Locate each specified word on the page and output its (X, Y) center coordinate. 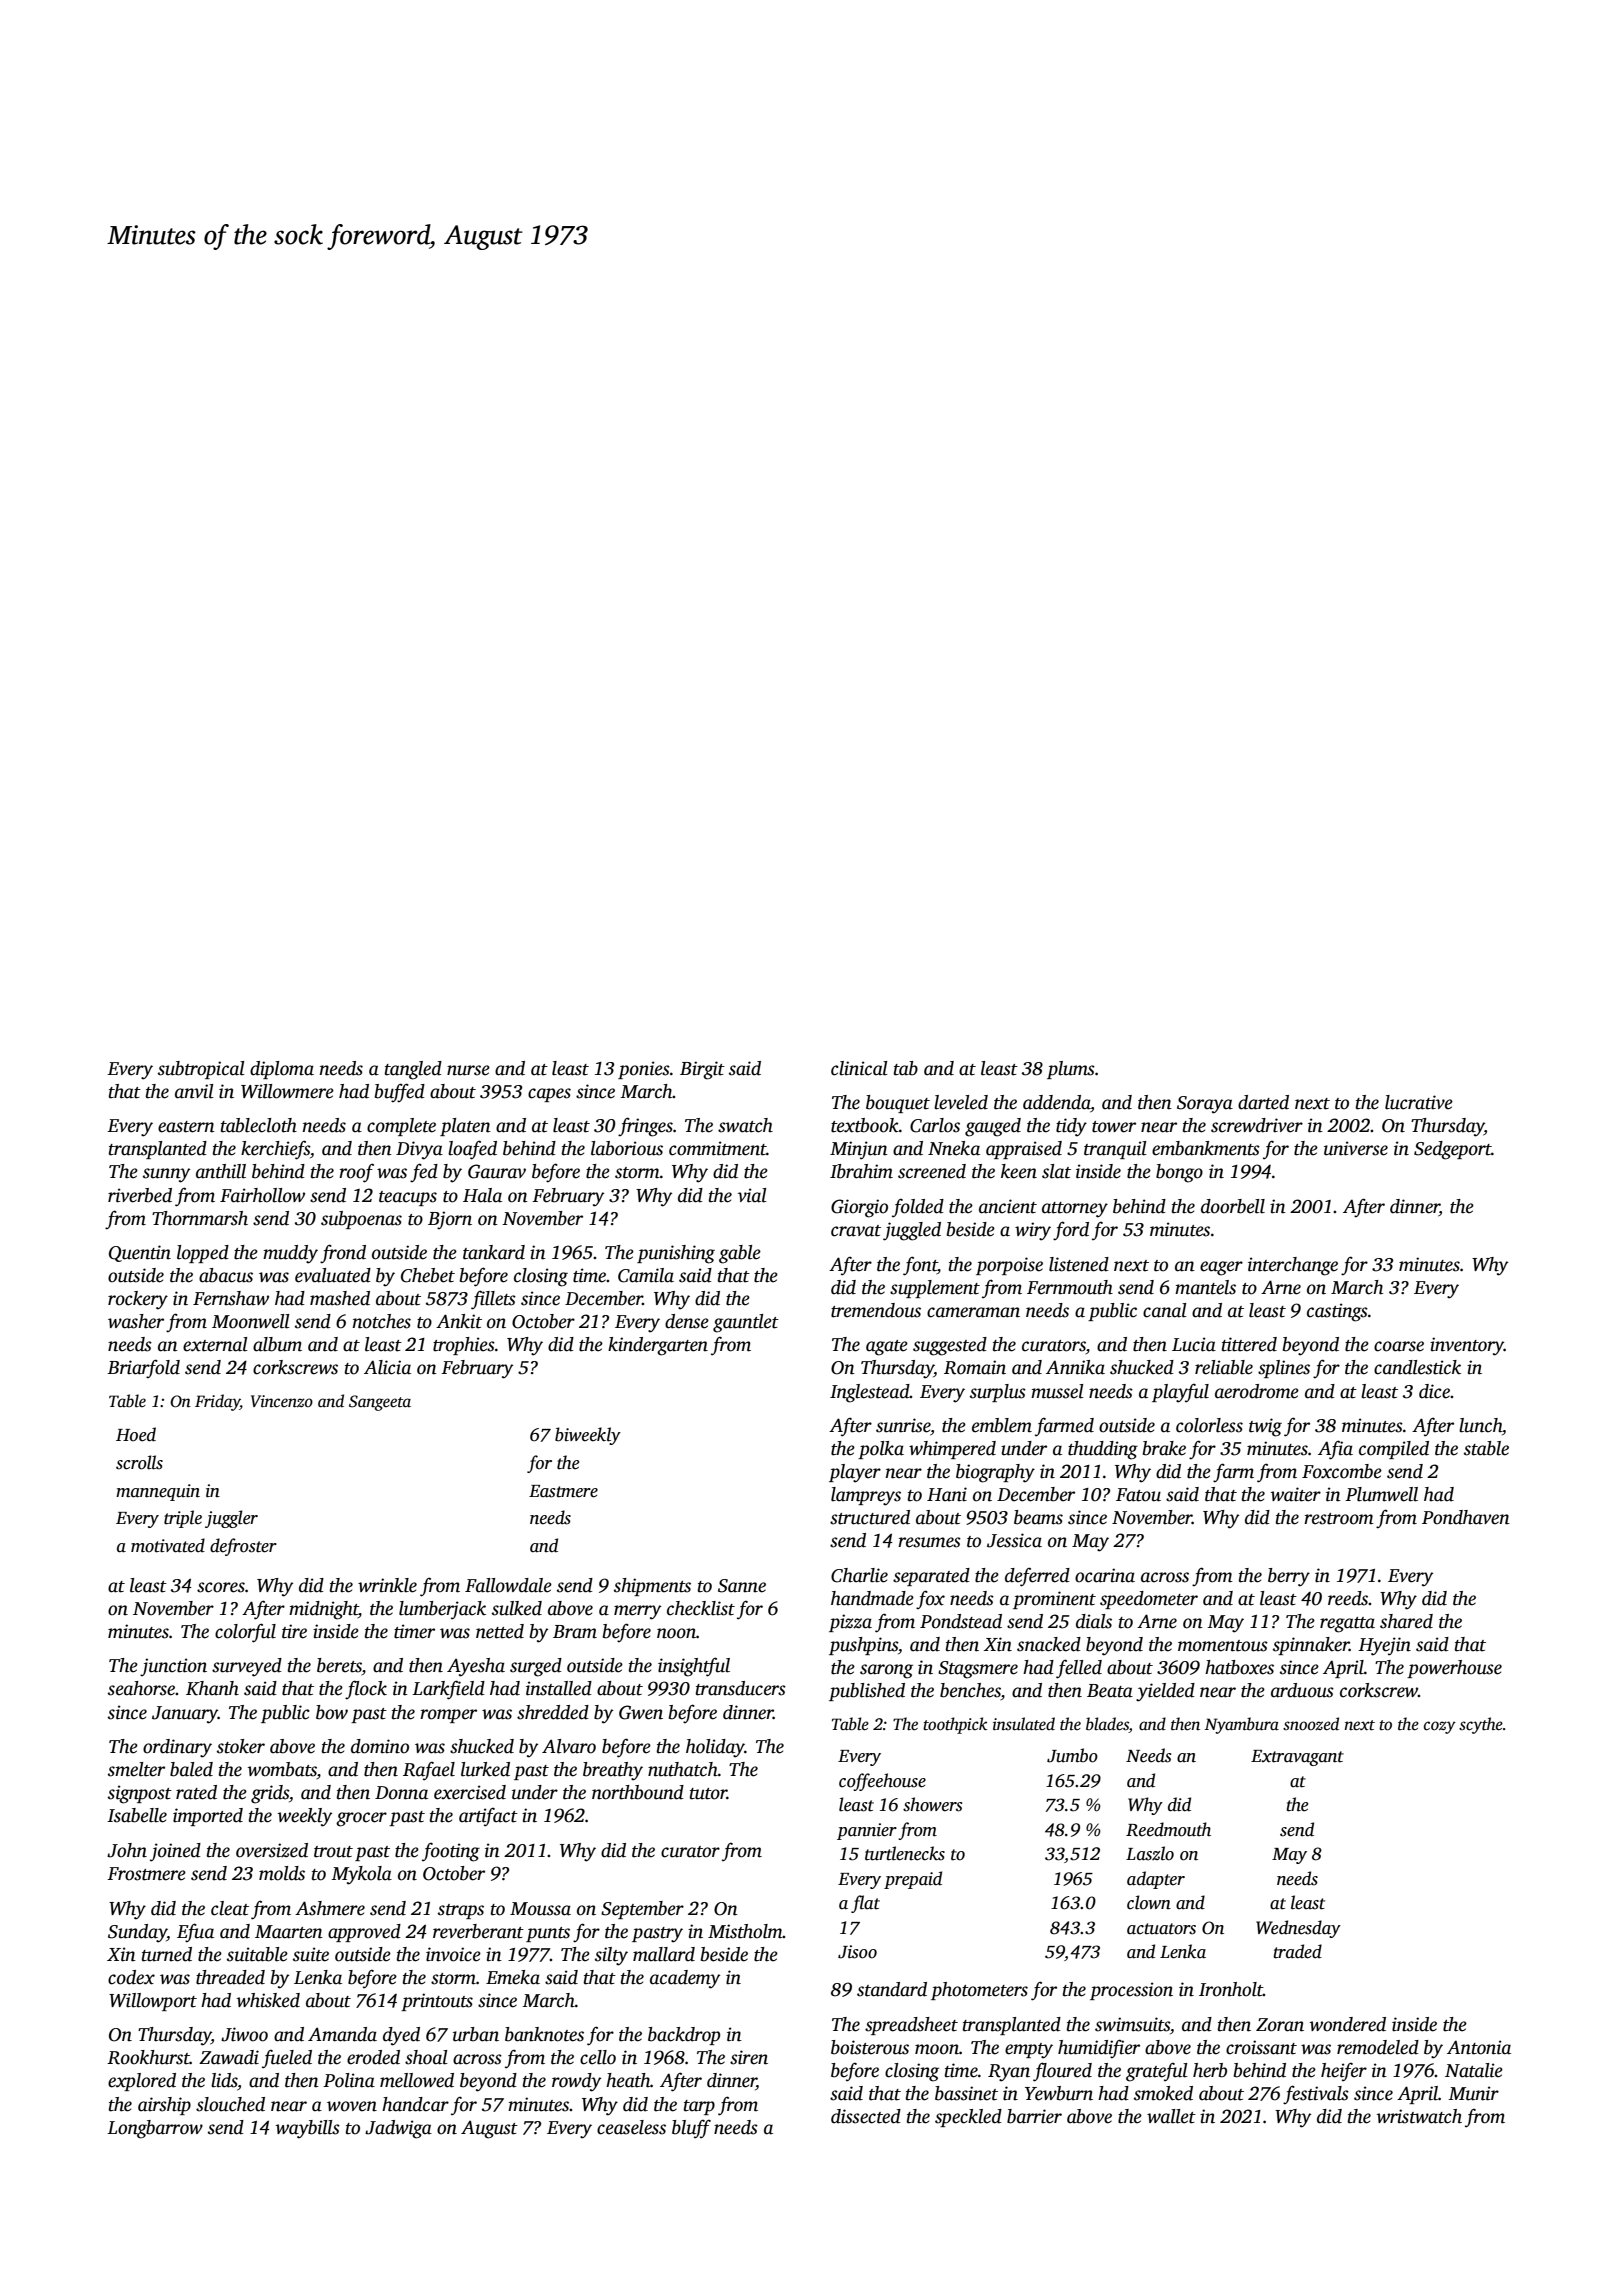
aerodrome (1257, 1391)
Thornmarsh (200, 1218)
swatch (745, 1125)
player (855, 1473)
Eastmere (563, 1491)
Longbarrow (155, 2129)
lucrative (1419, 1102)
